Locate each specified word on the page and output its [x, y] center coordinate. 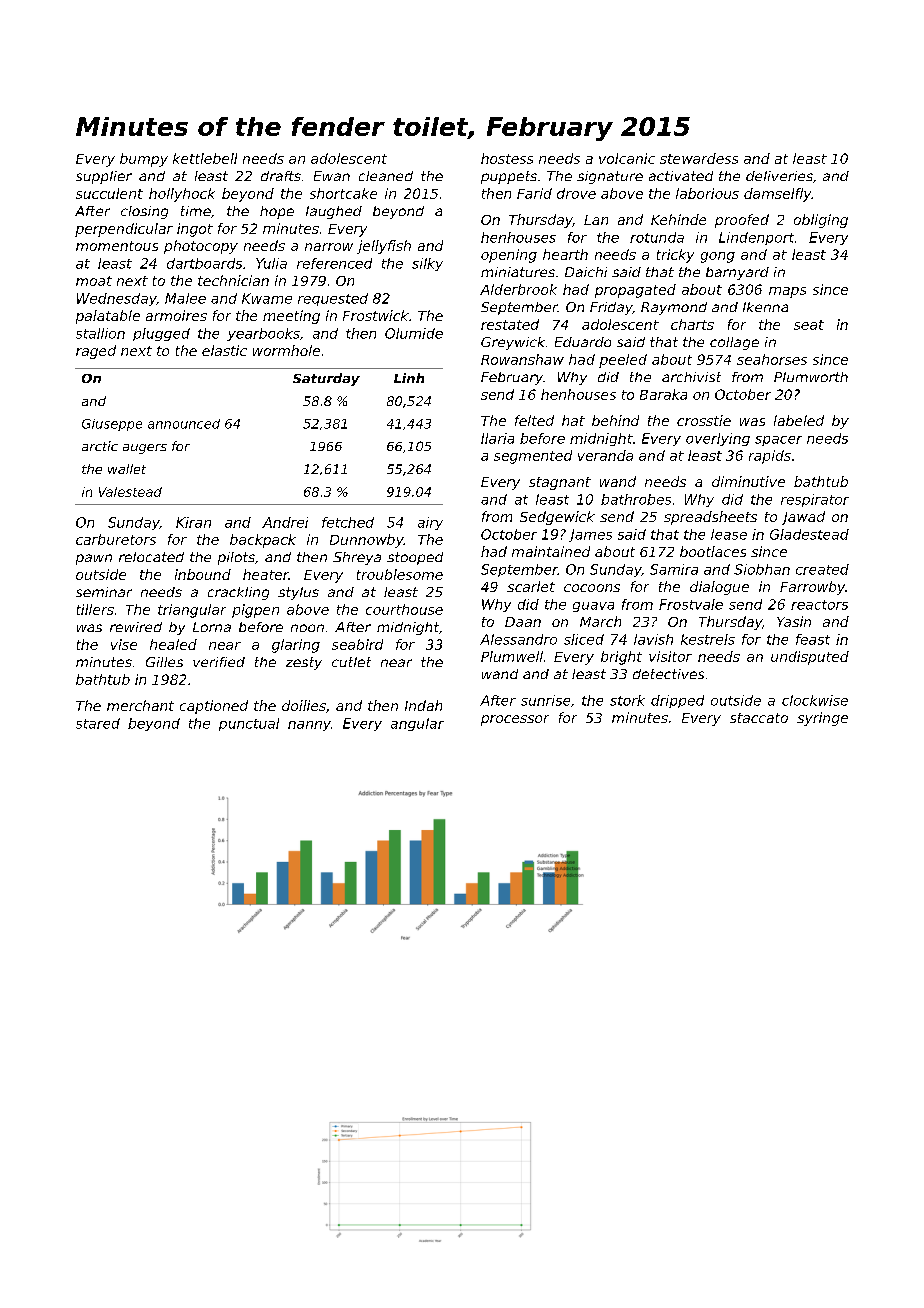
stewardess [699, 158]
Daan [523, 622]
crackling [238, 593]
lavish [653, 639]
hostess [507, 158]
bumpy [144, 160]
